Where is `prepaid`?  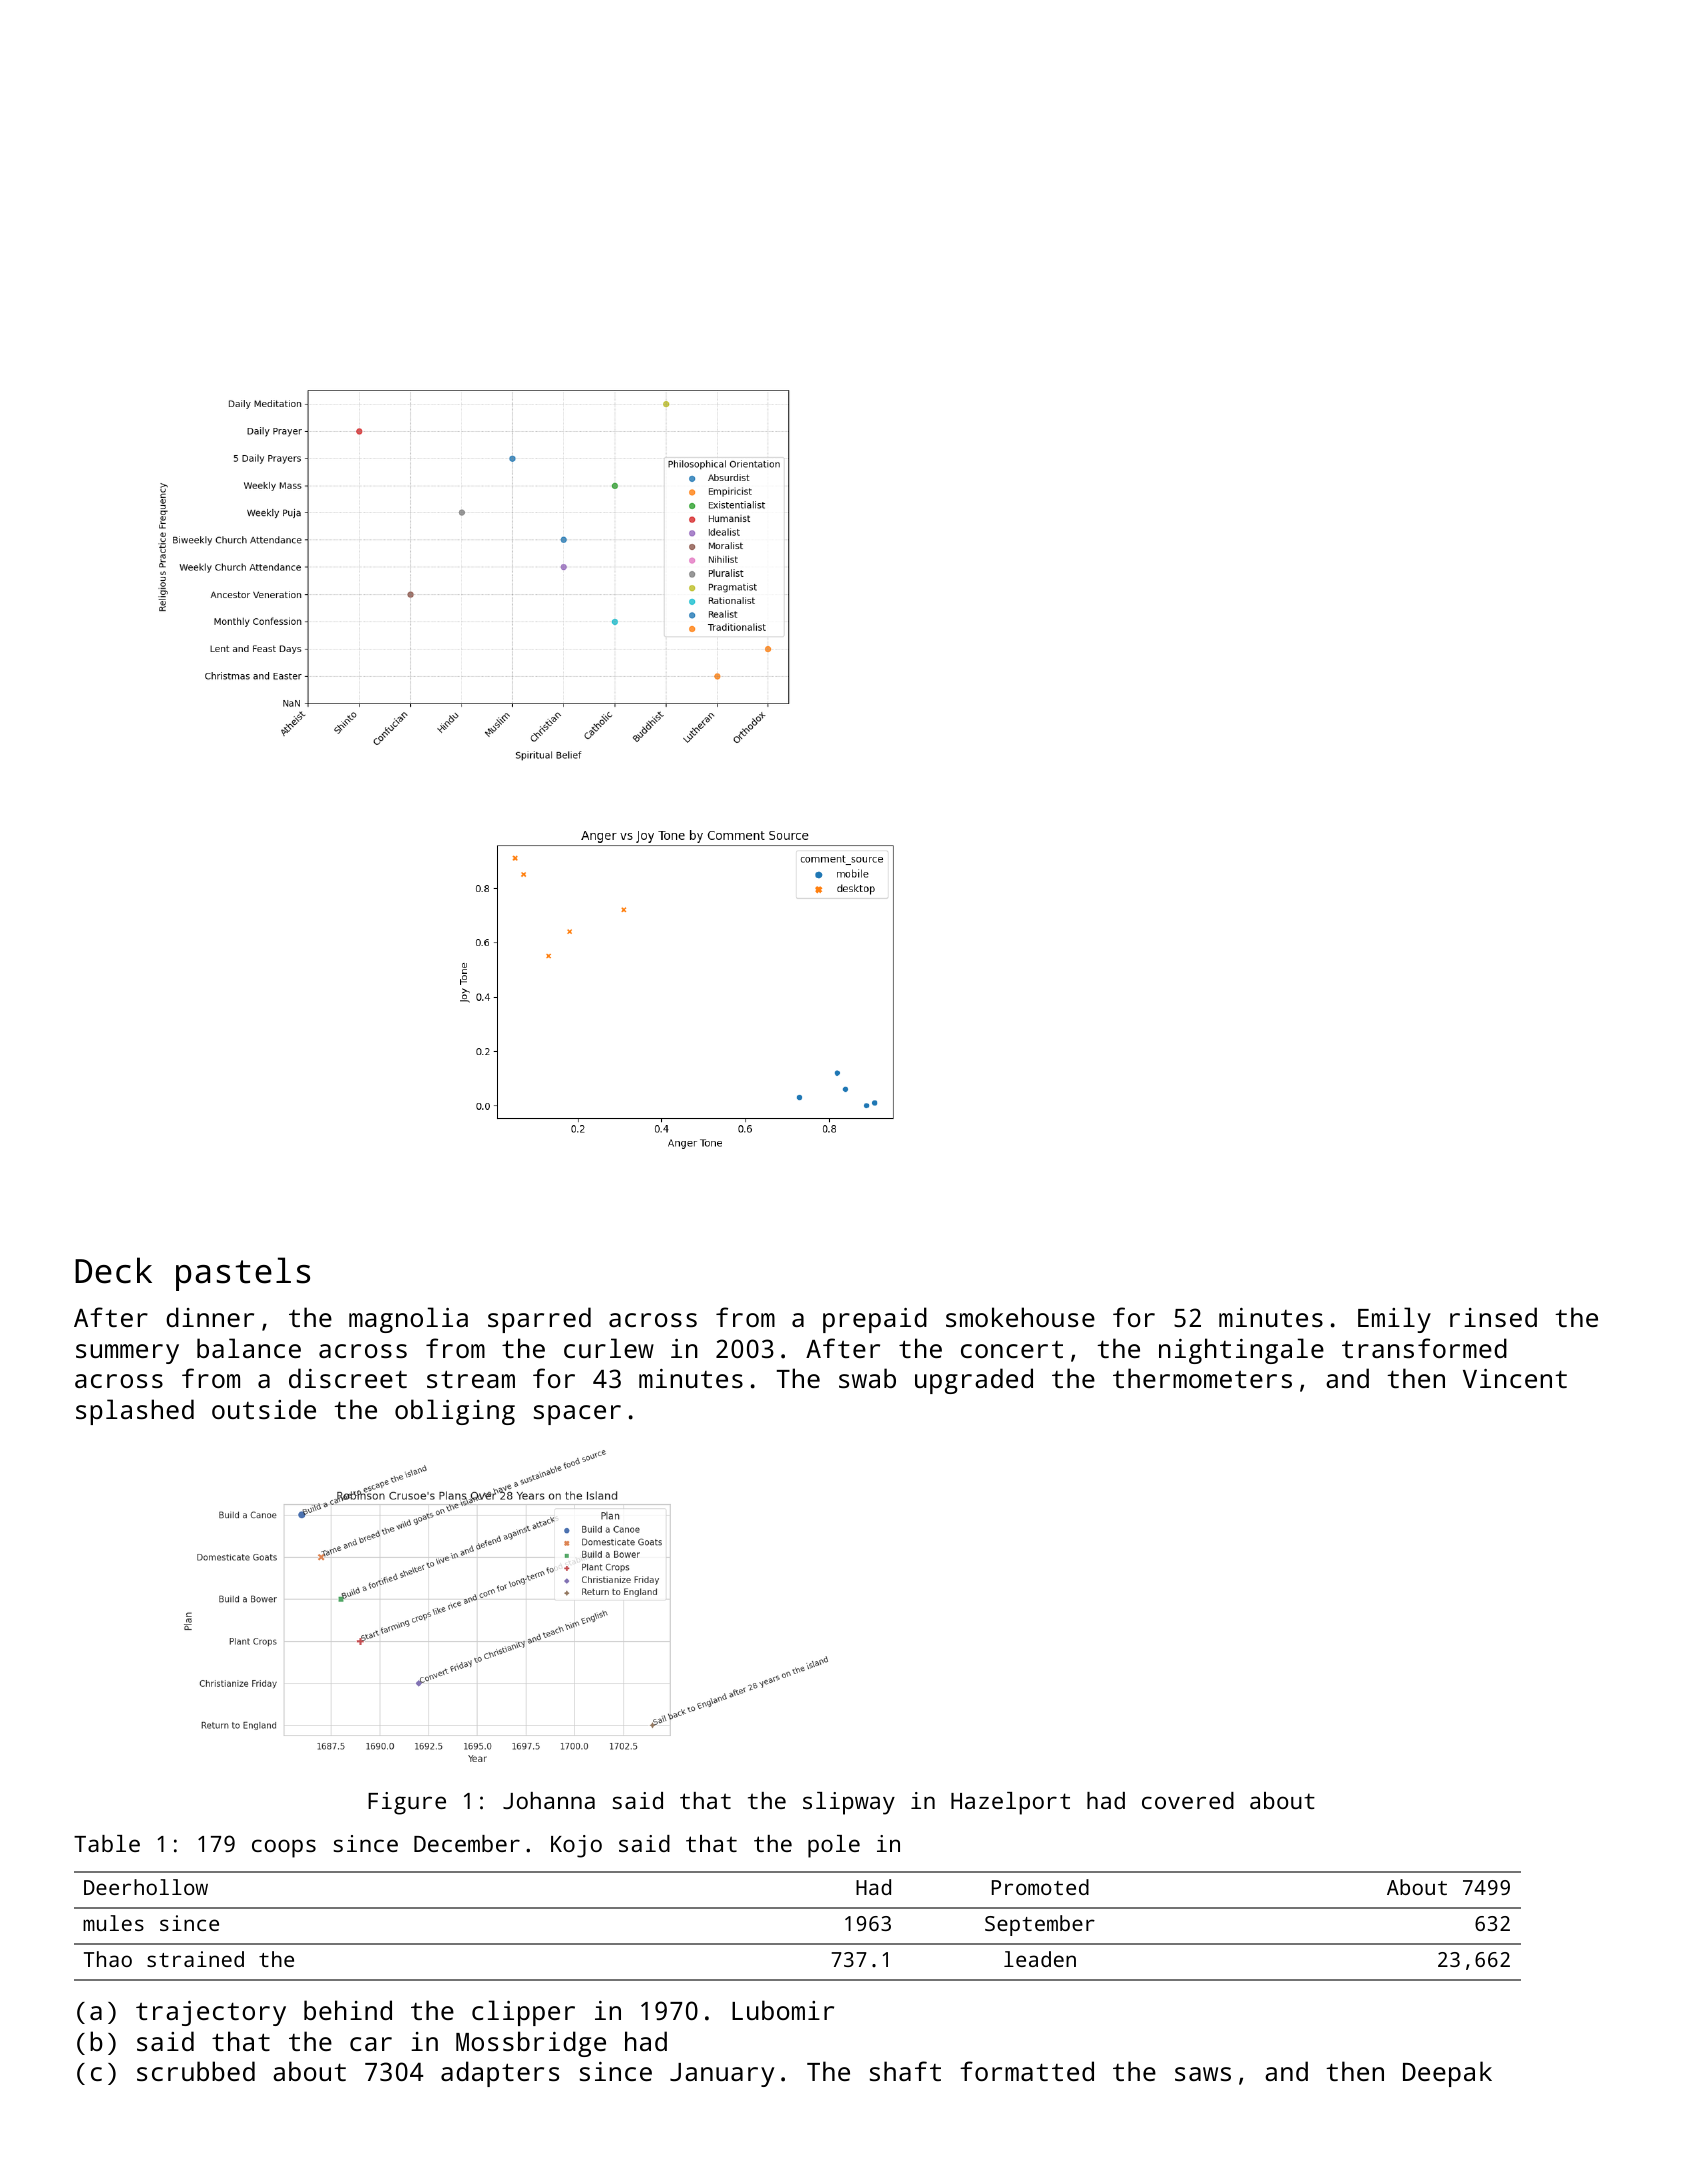 prepaid is located at coordinates (875, 1320).
